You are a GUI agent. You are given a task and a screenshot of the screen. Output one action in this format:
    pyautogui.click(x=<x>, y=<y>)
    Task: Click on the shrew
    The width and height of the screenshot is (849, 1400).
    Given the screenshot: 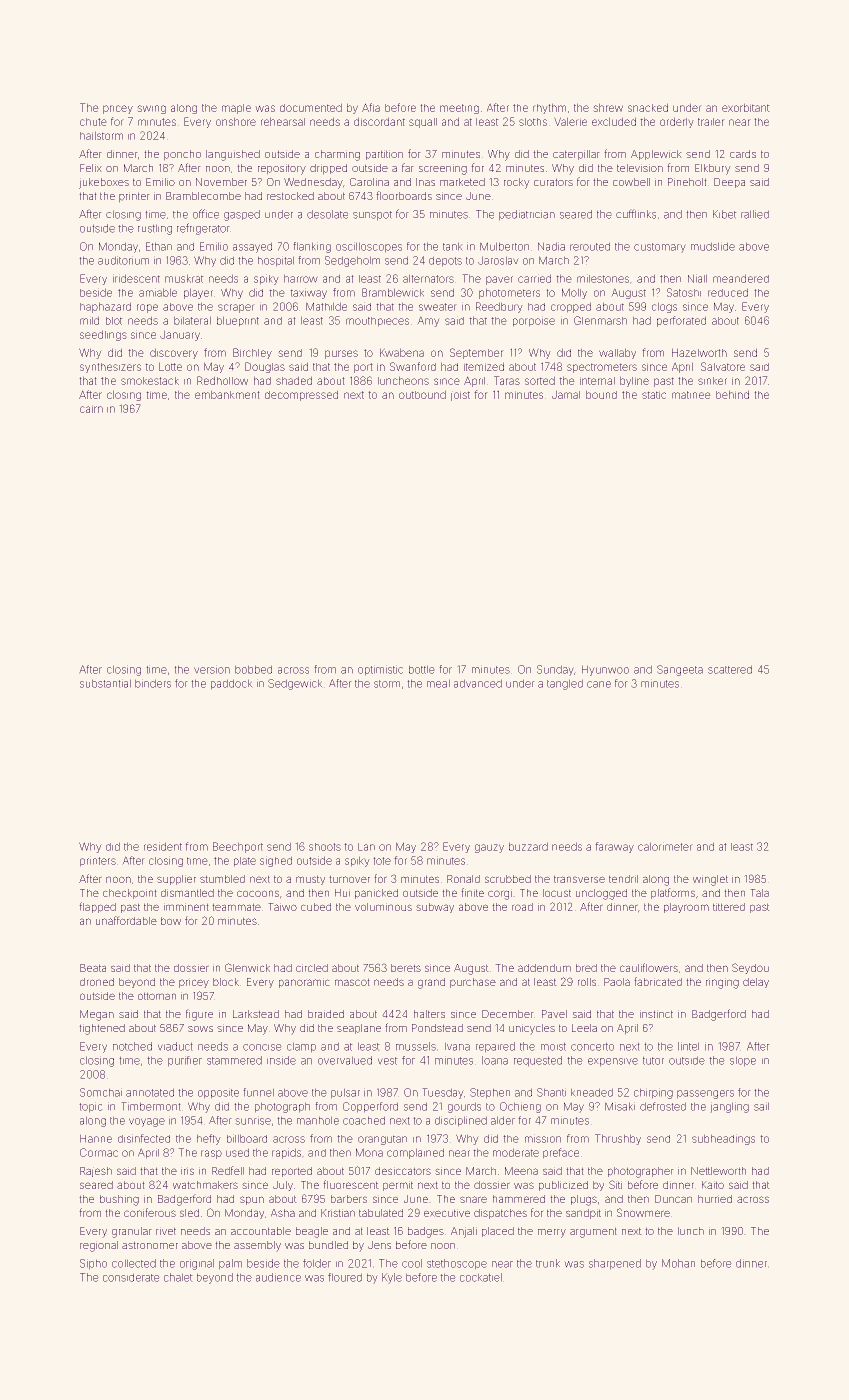 What is the action you would take?
    pyautogui.click(x=608, y=107)
